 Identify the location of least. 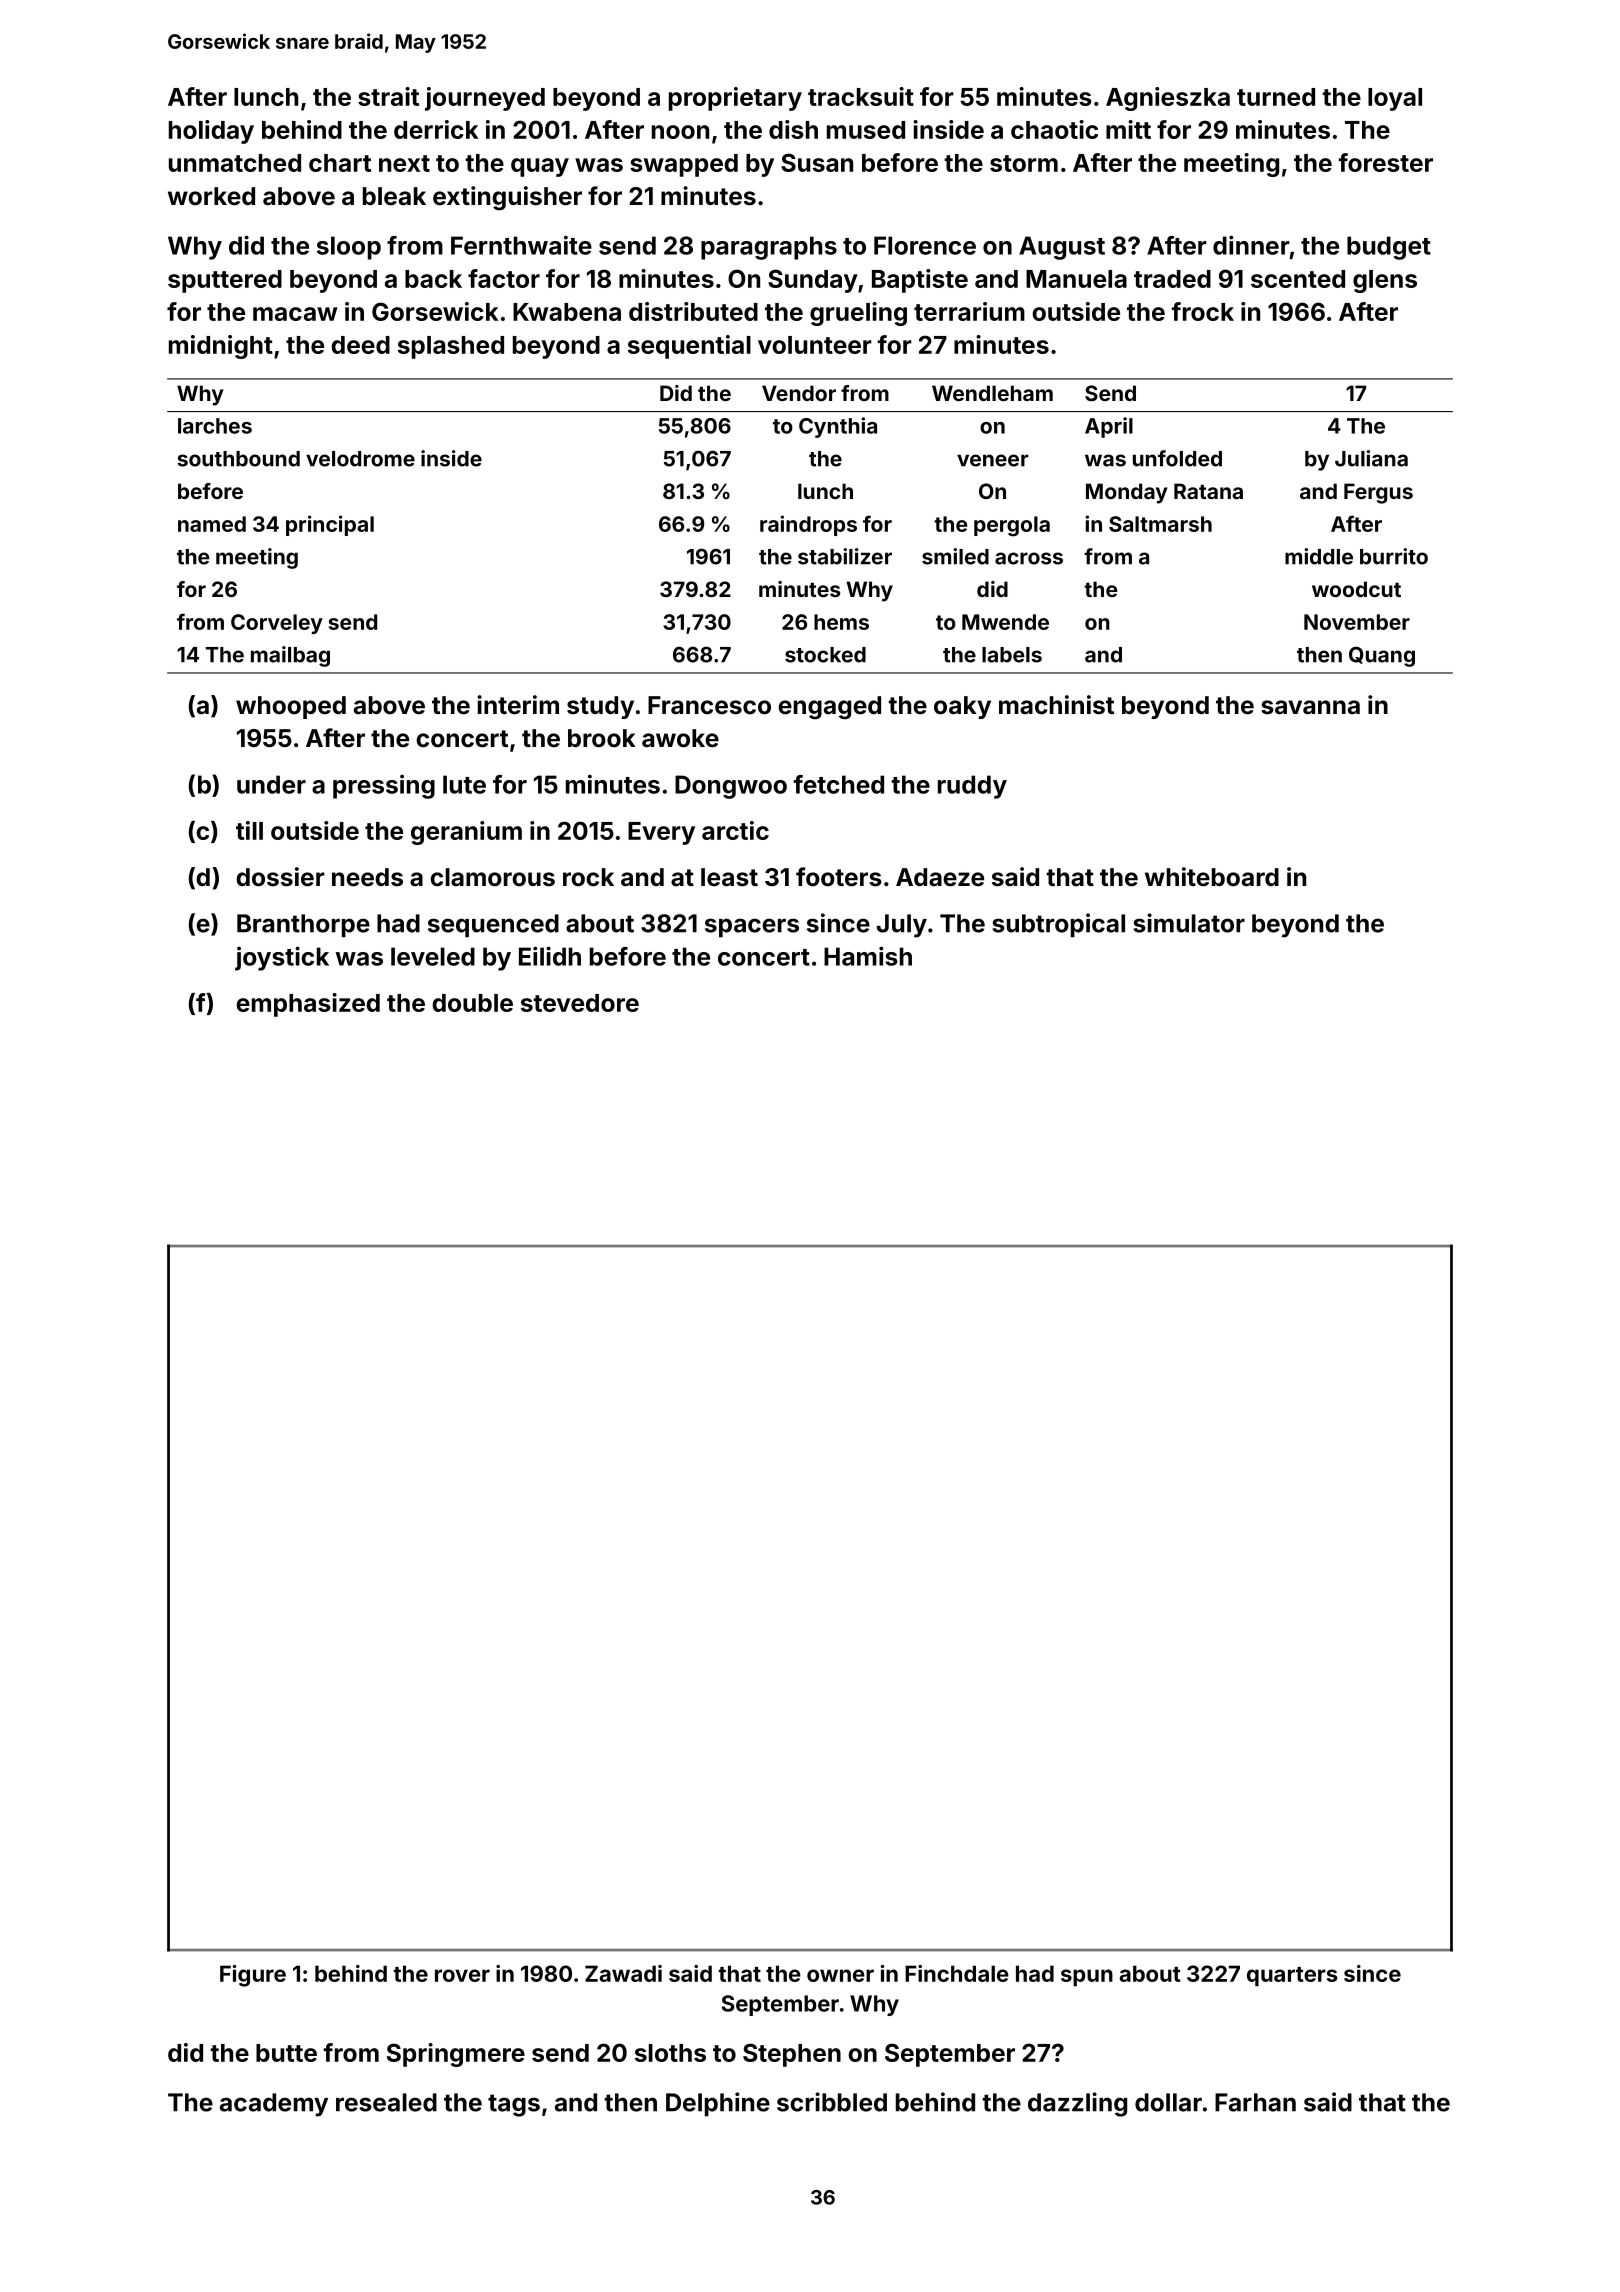
(729, 877).
